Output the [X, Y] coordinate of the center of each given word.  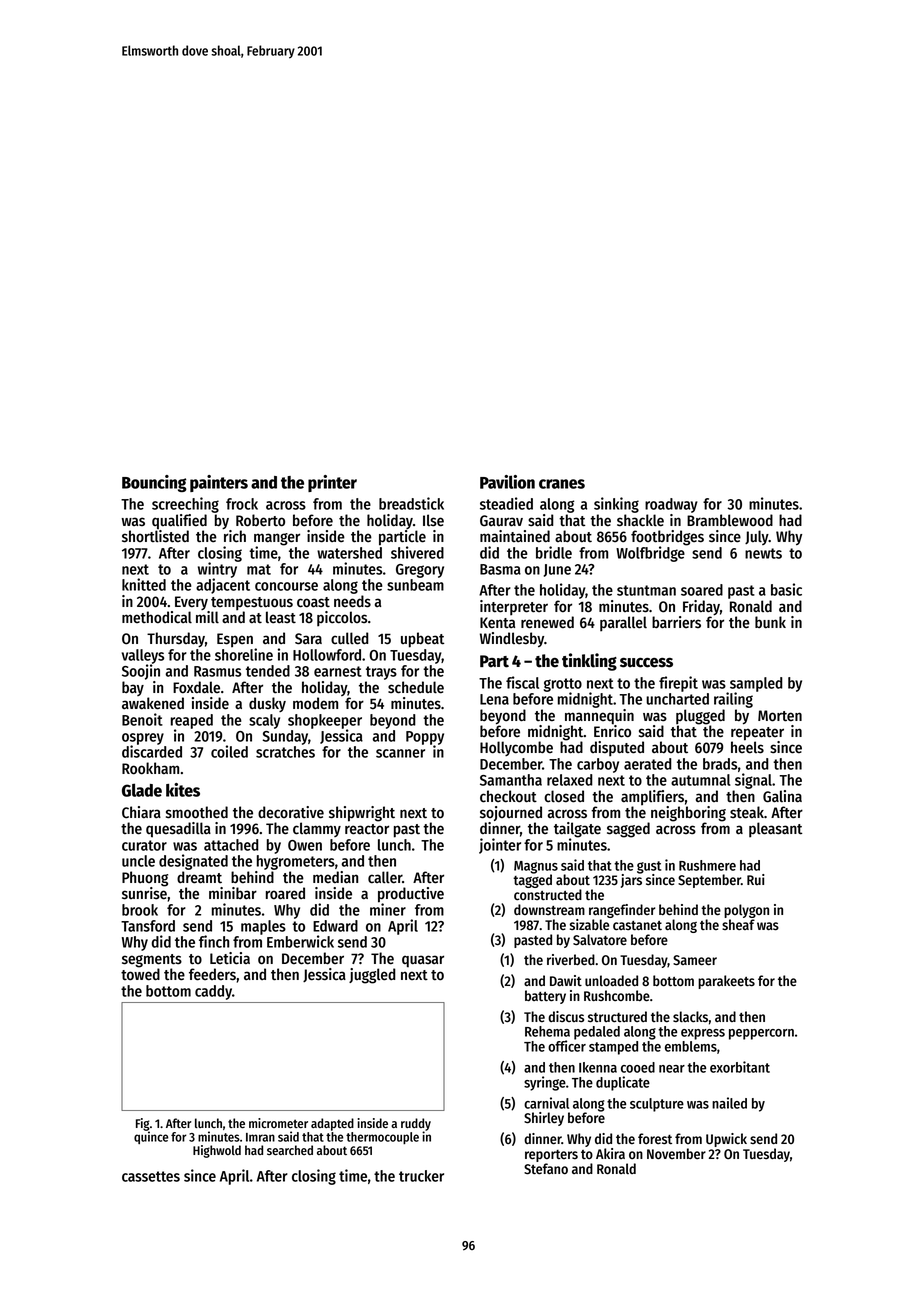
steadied [506, 503]
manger [277, 539]
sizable [589, 925]
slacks [690, 1017]
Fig [143, 1124]
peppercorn [761, 1034]
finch [214, 941]
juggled [372, 976]
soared [702, 590]
